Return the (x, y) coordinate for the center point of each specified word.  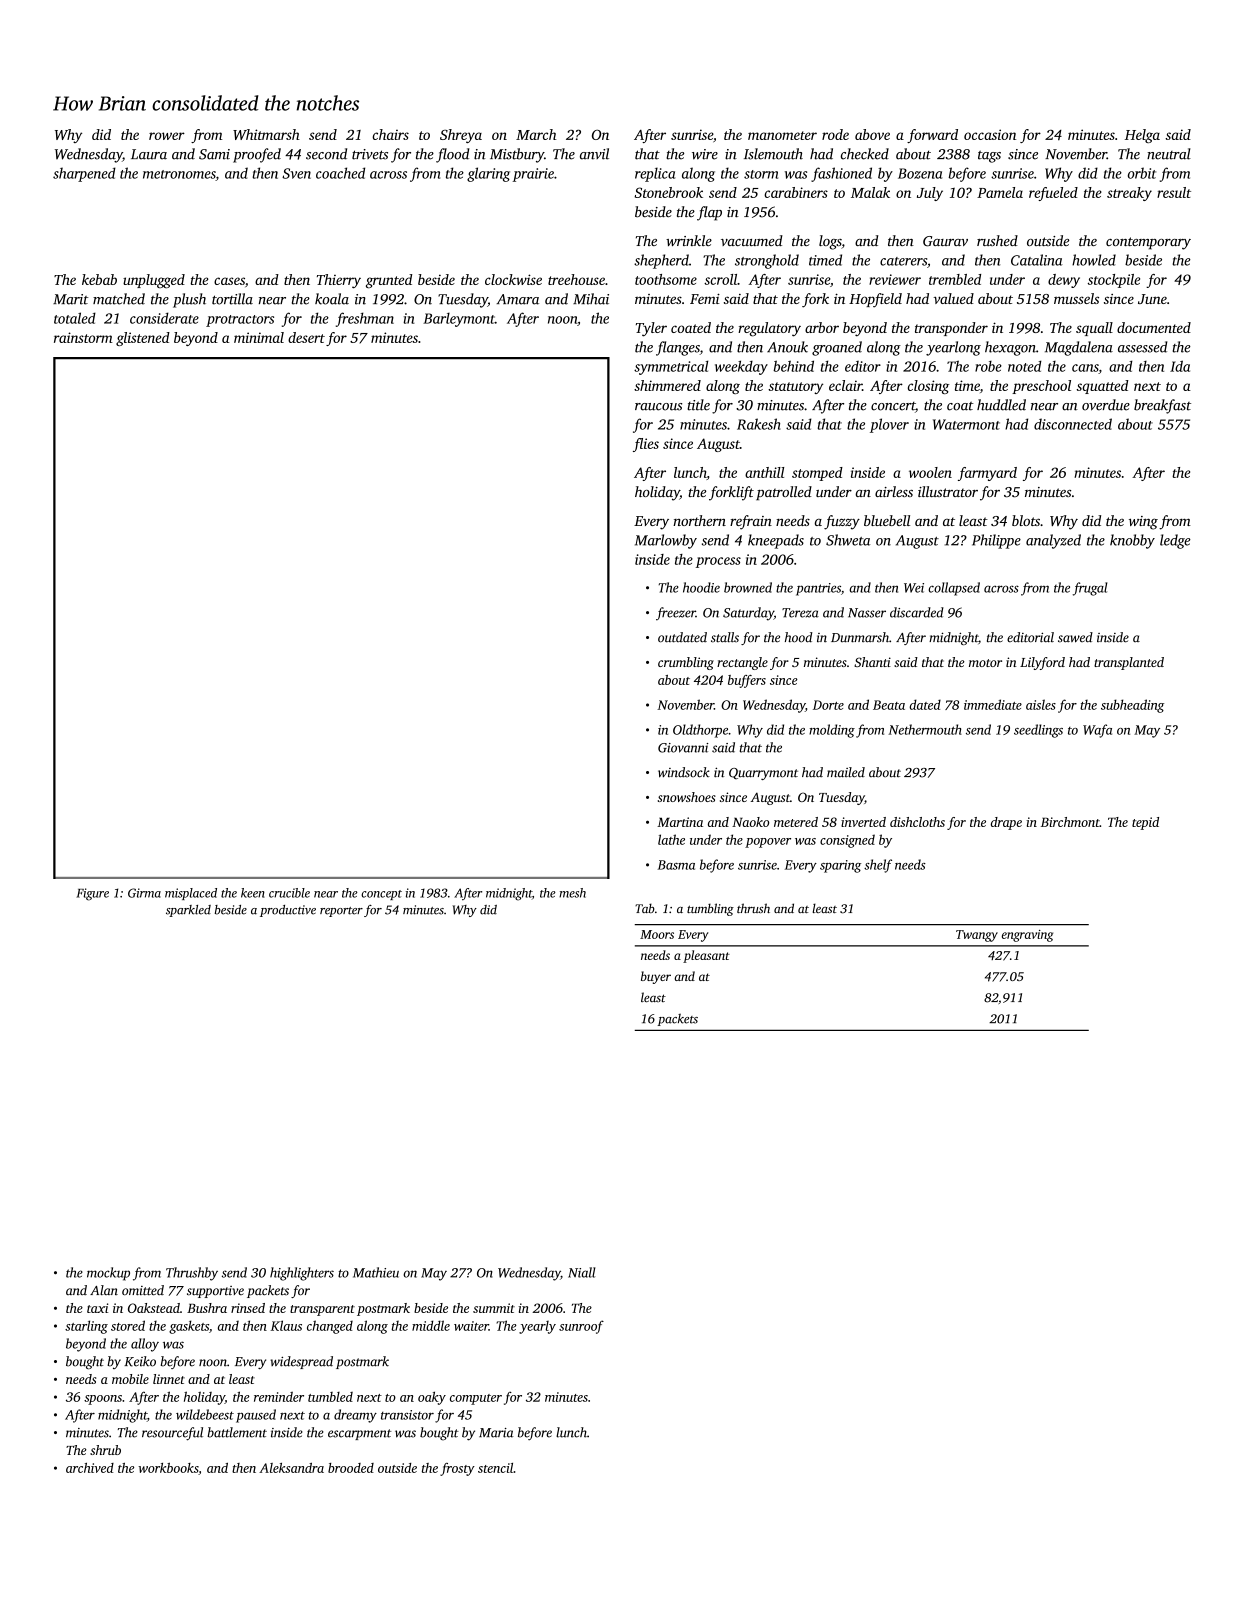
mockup (108, 1274)
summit (494, 1308)
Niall (582, 1272)
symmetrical (671, 367)
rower (167, 136)
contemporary (1148, 243)
